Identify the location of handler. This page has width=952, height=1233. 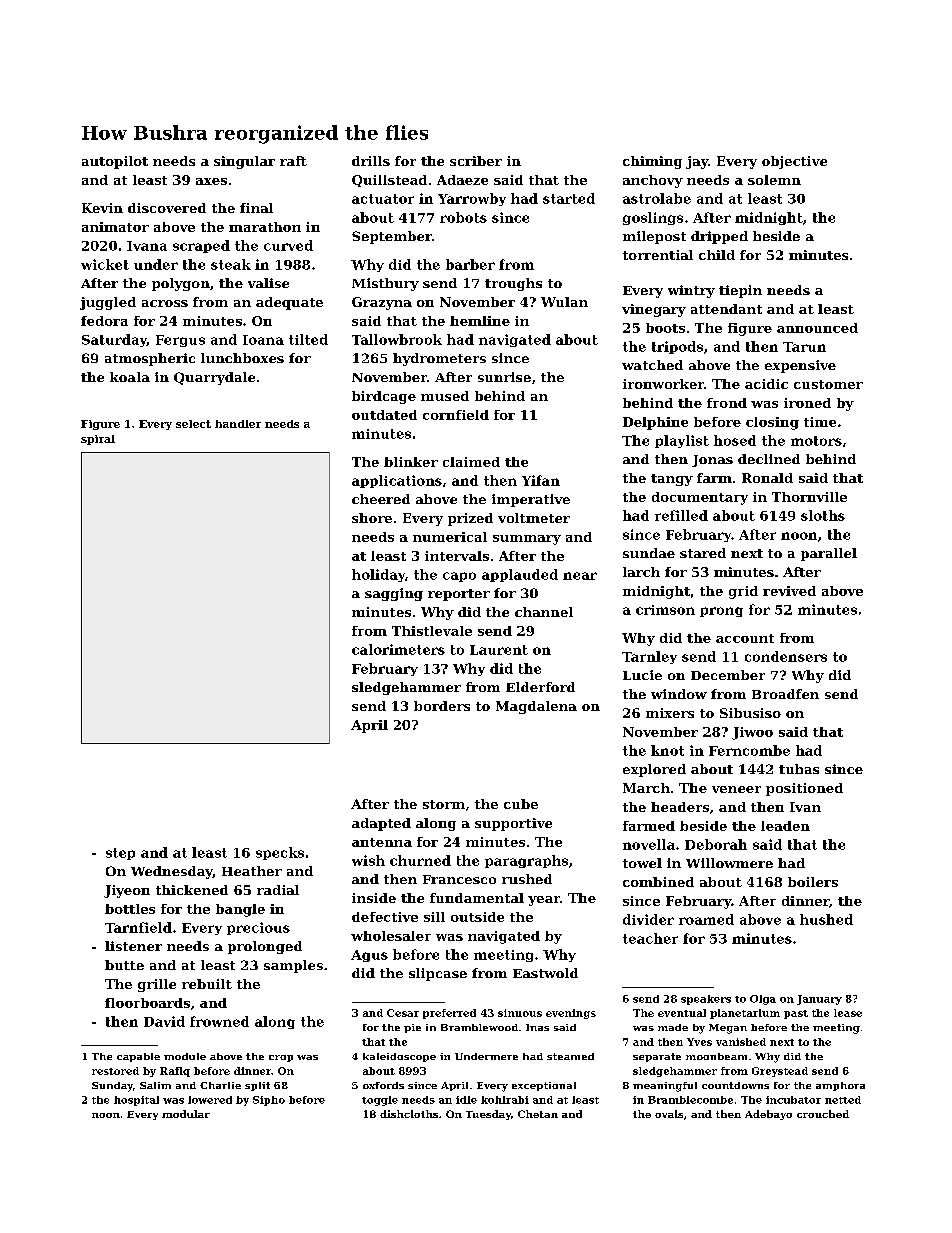
(238, 424).
